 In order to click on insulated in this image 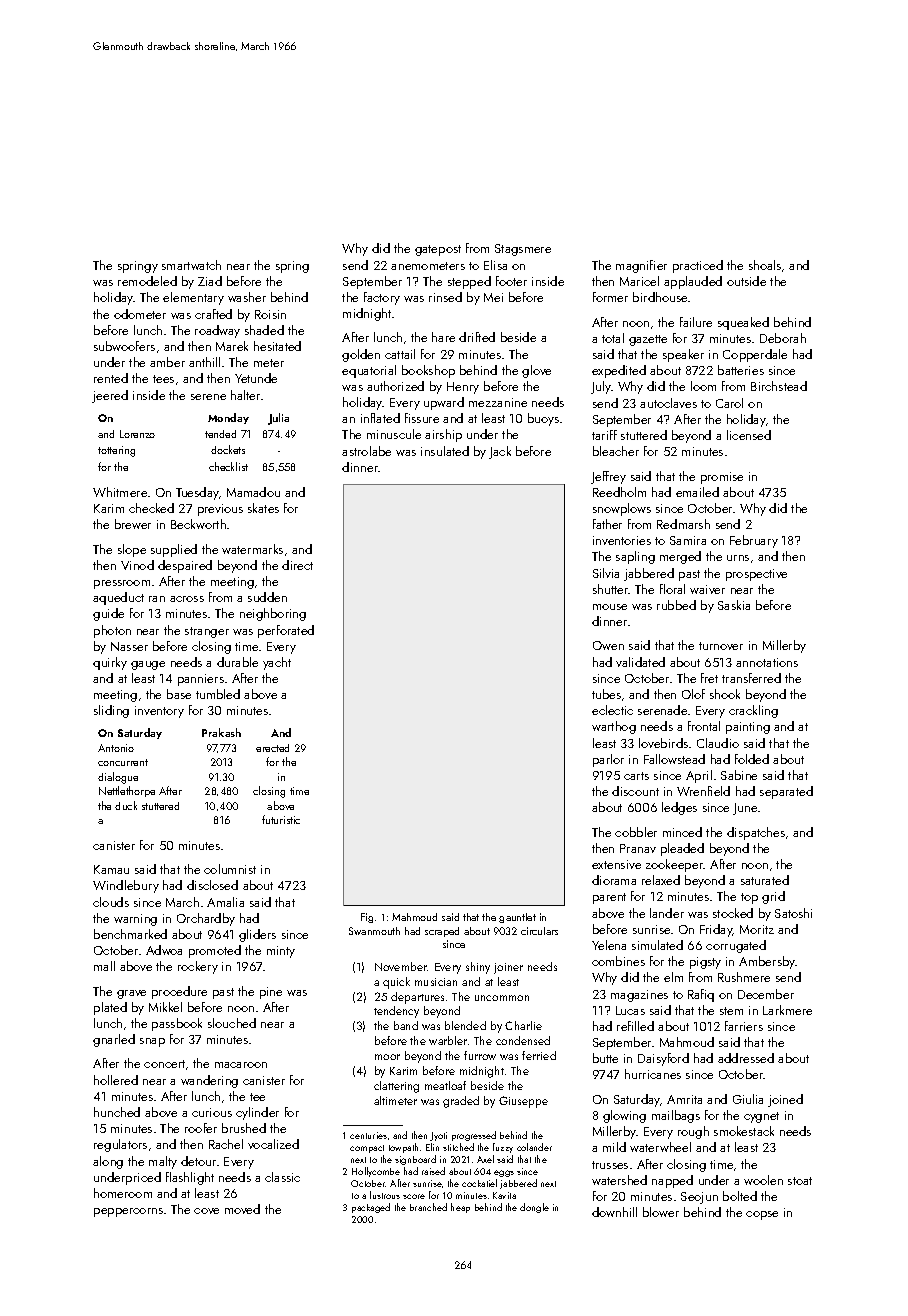, I will do `click(445, 451)`.
